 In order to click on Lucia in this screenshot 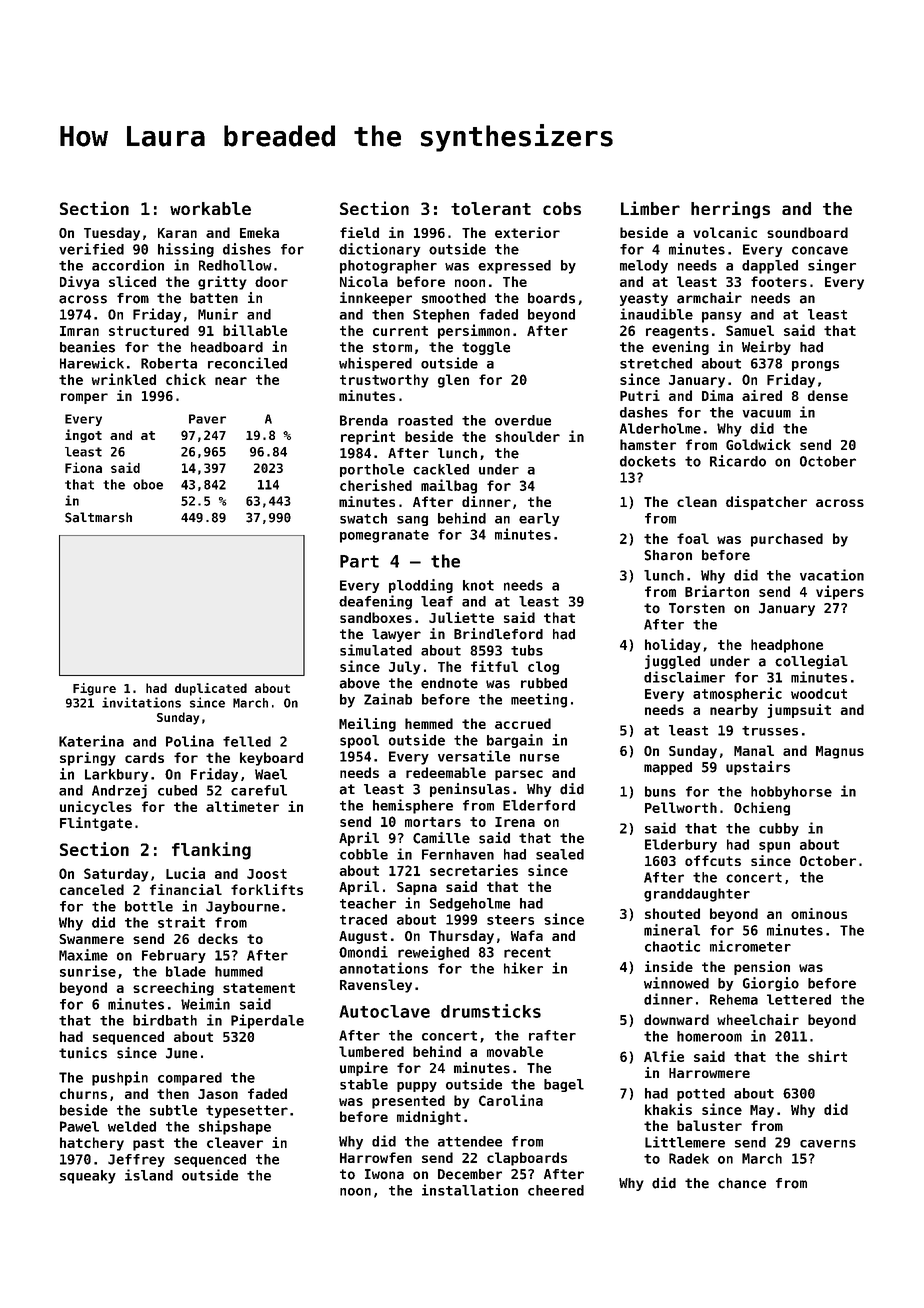, I will do `click(185, 873)`.
